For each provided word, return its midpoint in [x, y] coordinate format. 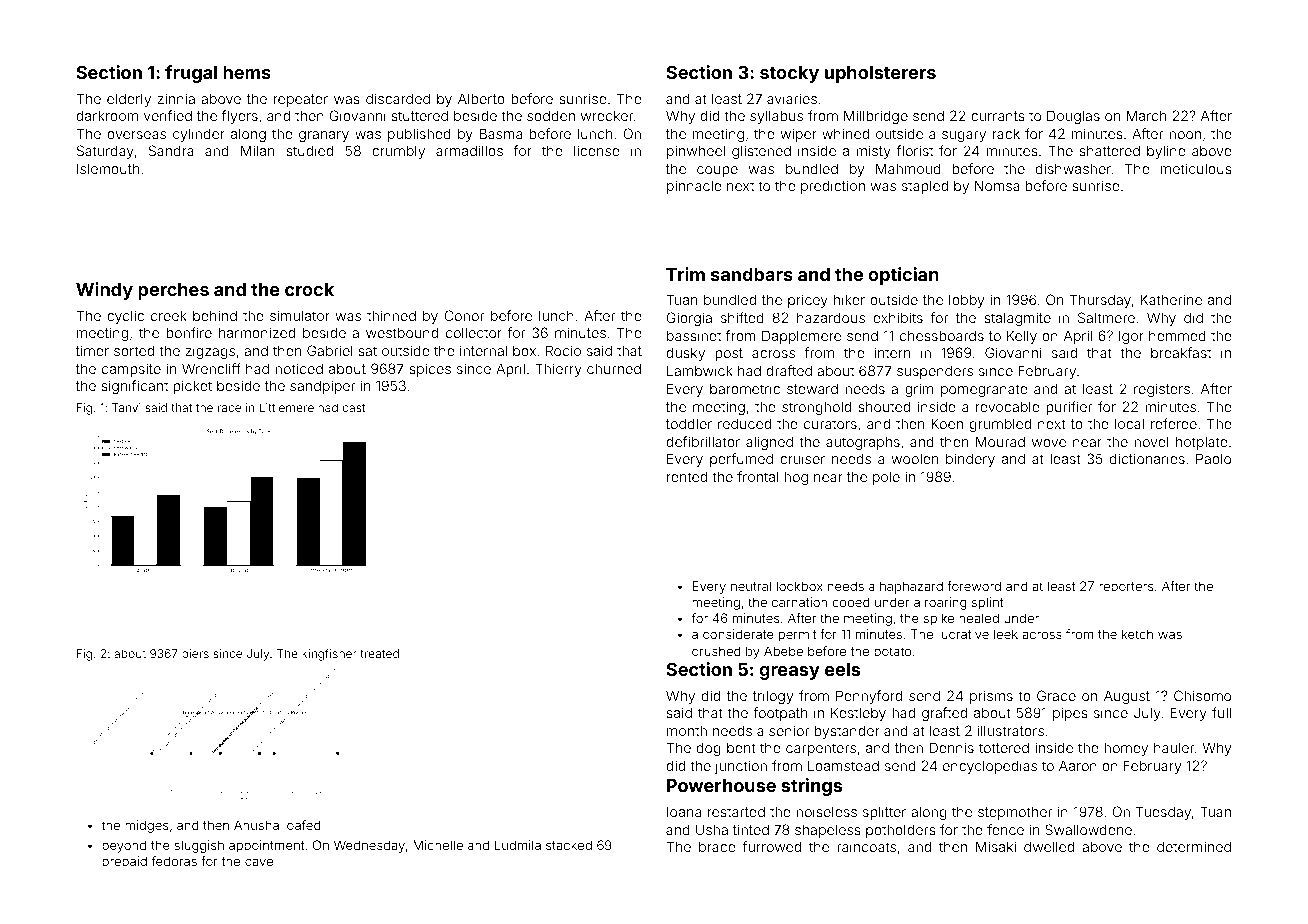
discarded [398, 98]
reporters [1126, 588]
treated [379, 653]
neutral [751, 586]
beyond [124, 846]
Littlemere [286, 407]
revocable [1008, 406]
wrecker [607, 115]
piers [195, 654]
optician [903, 276]
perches [173, 291]
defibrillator [703, 441]
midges [146, 826]
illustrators [1011, 730]
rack [1006, 133]
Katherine [1171, 299]
